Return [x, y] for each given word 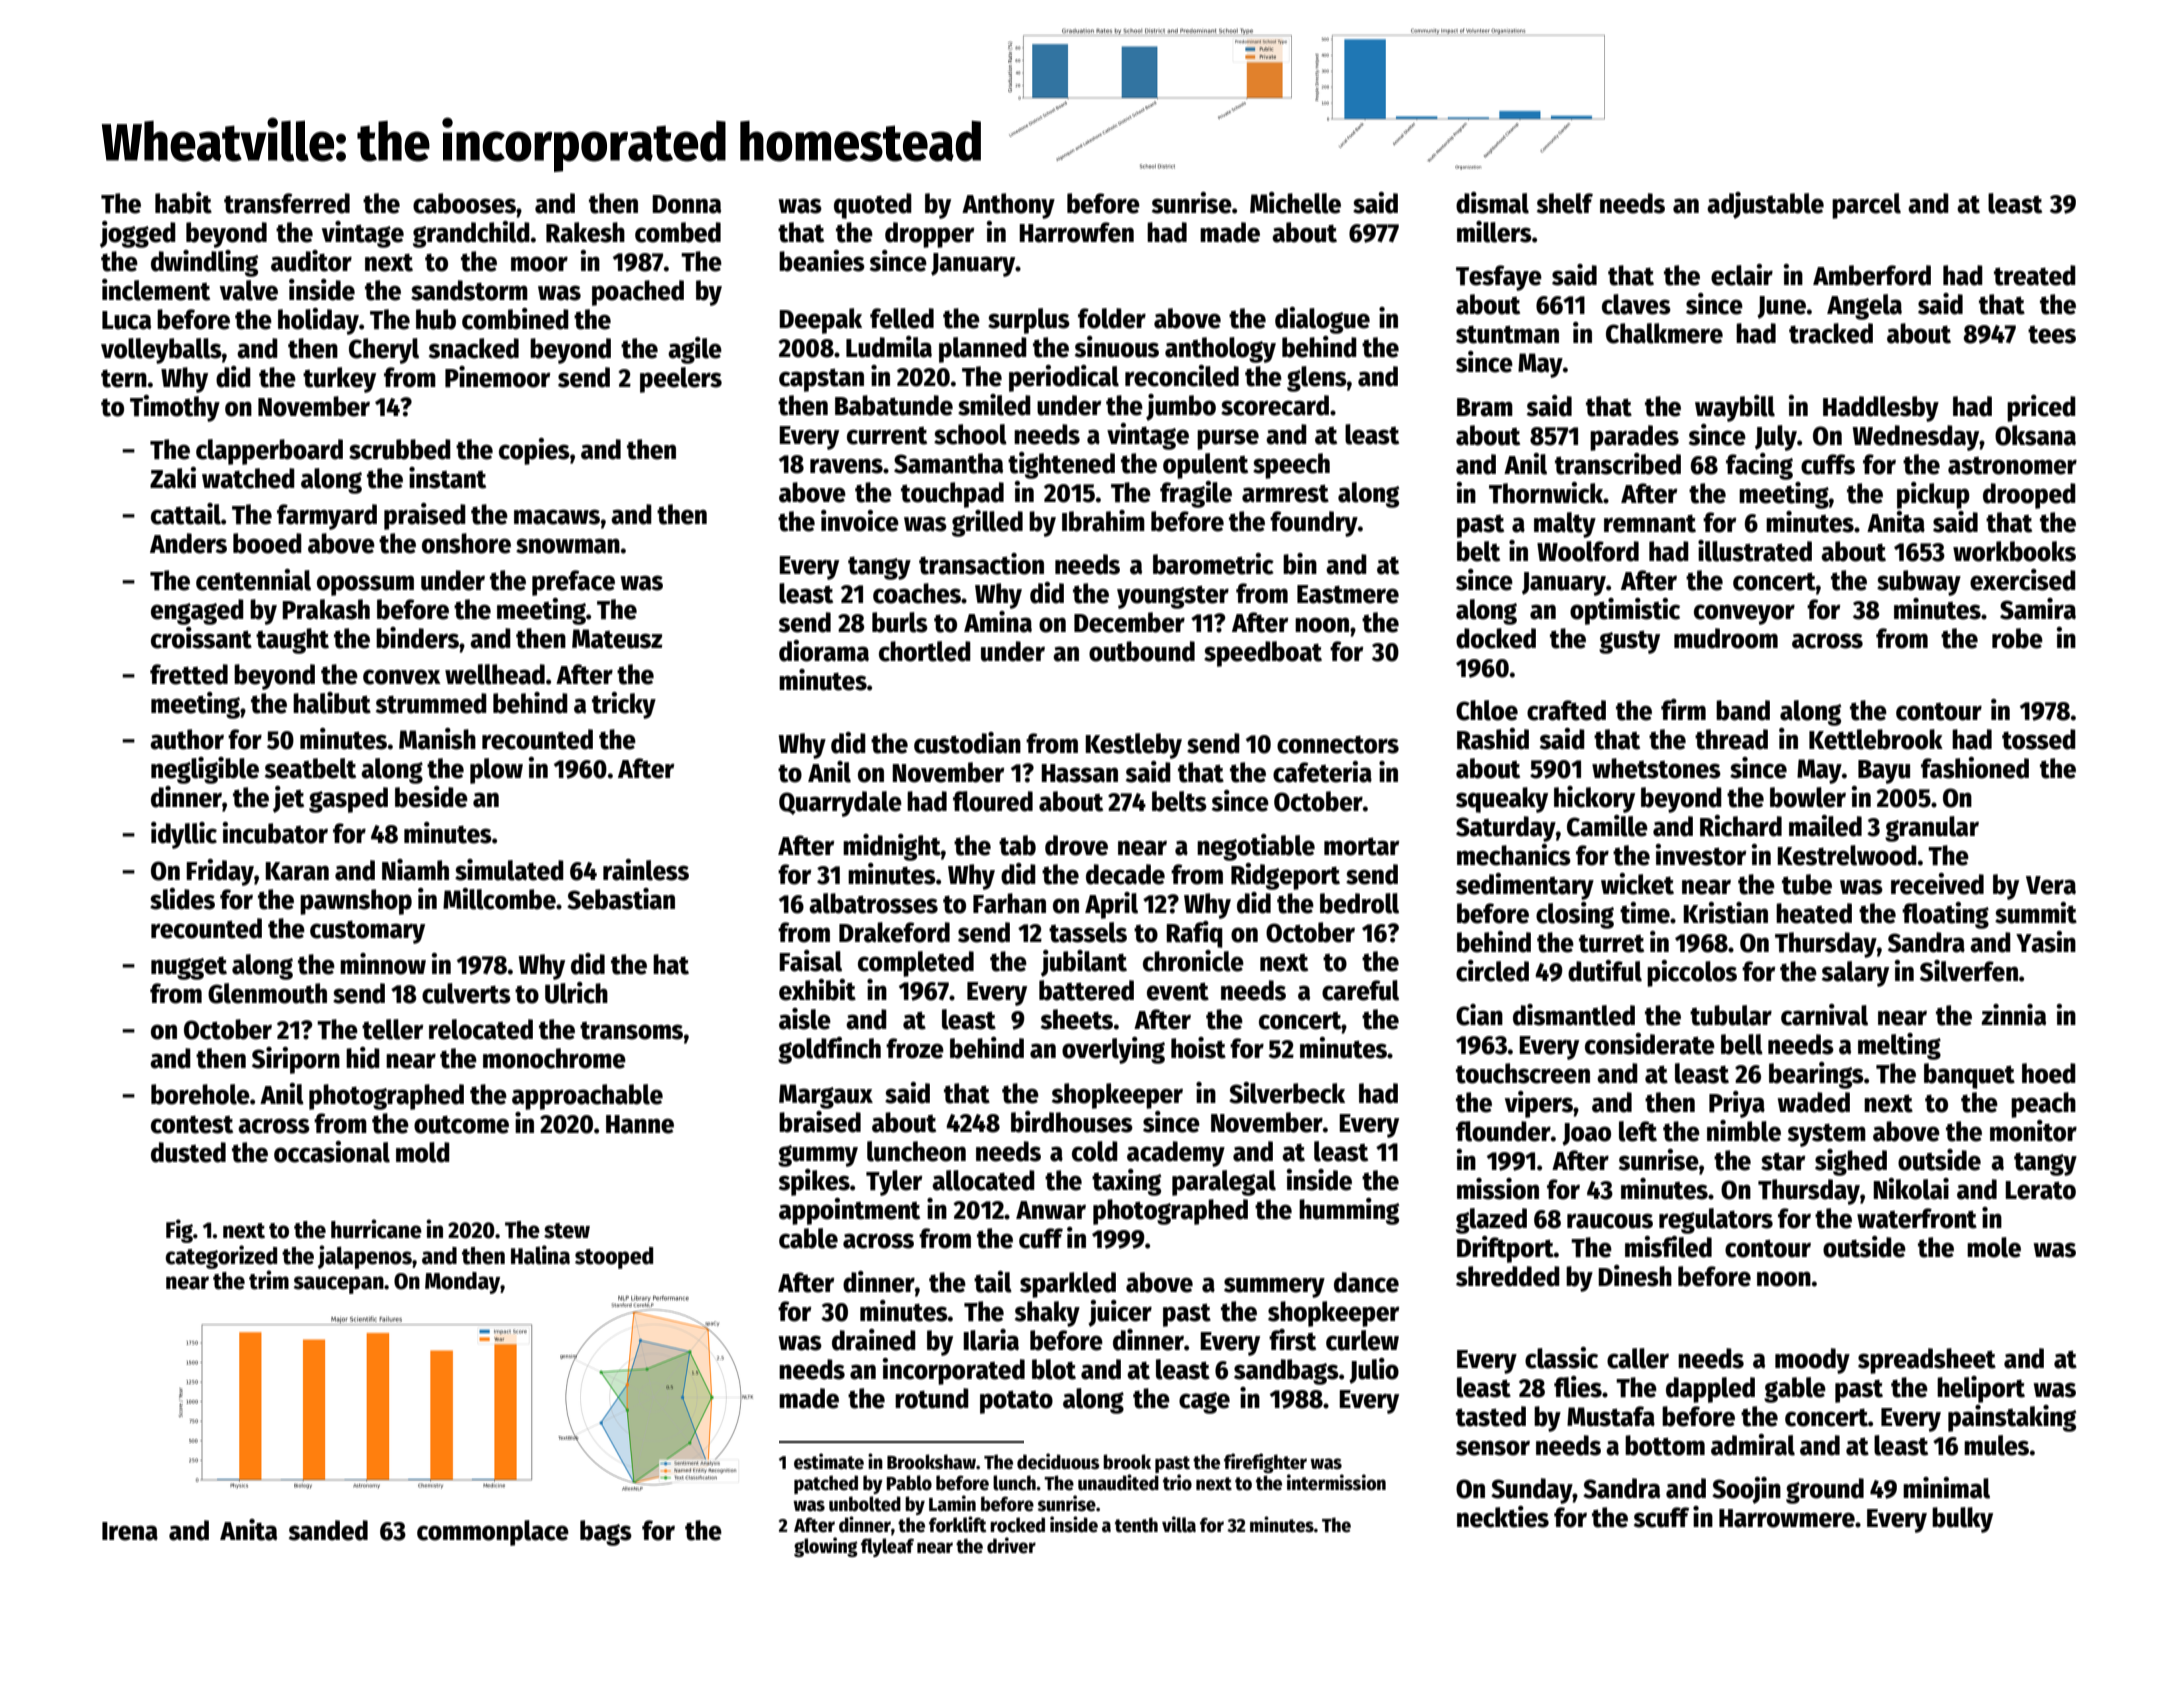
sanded [328, 1530]
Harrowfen [1076, 232]
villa [1179, 1524]
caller [1638, 1358]
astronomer [2012, 466]
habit [183, 203]
